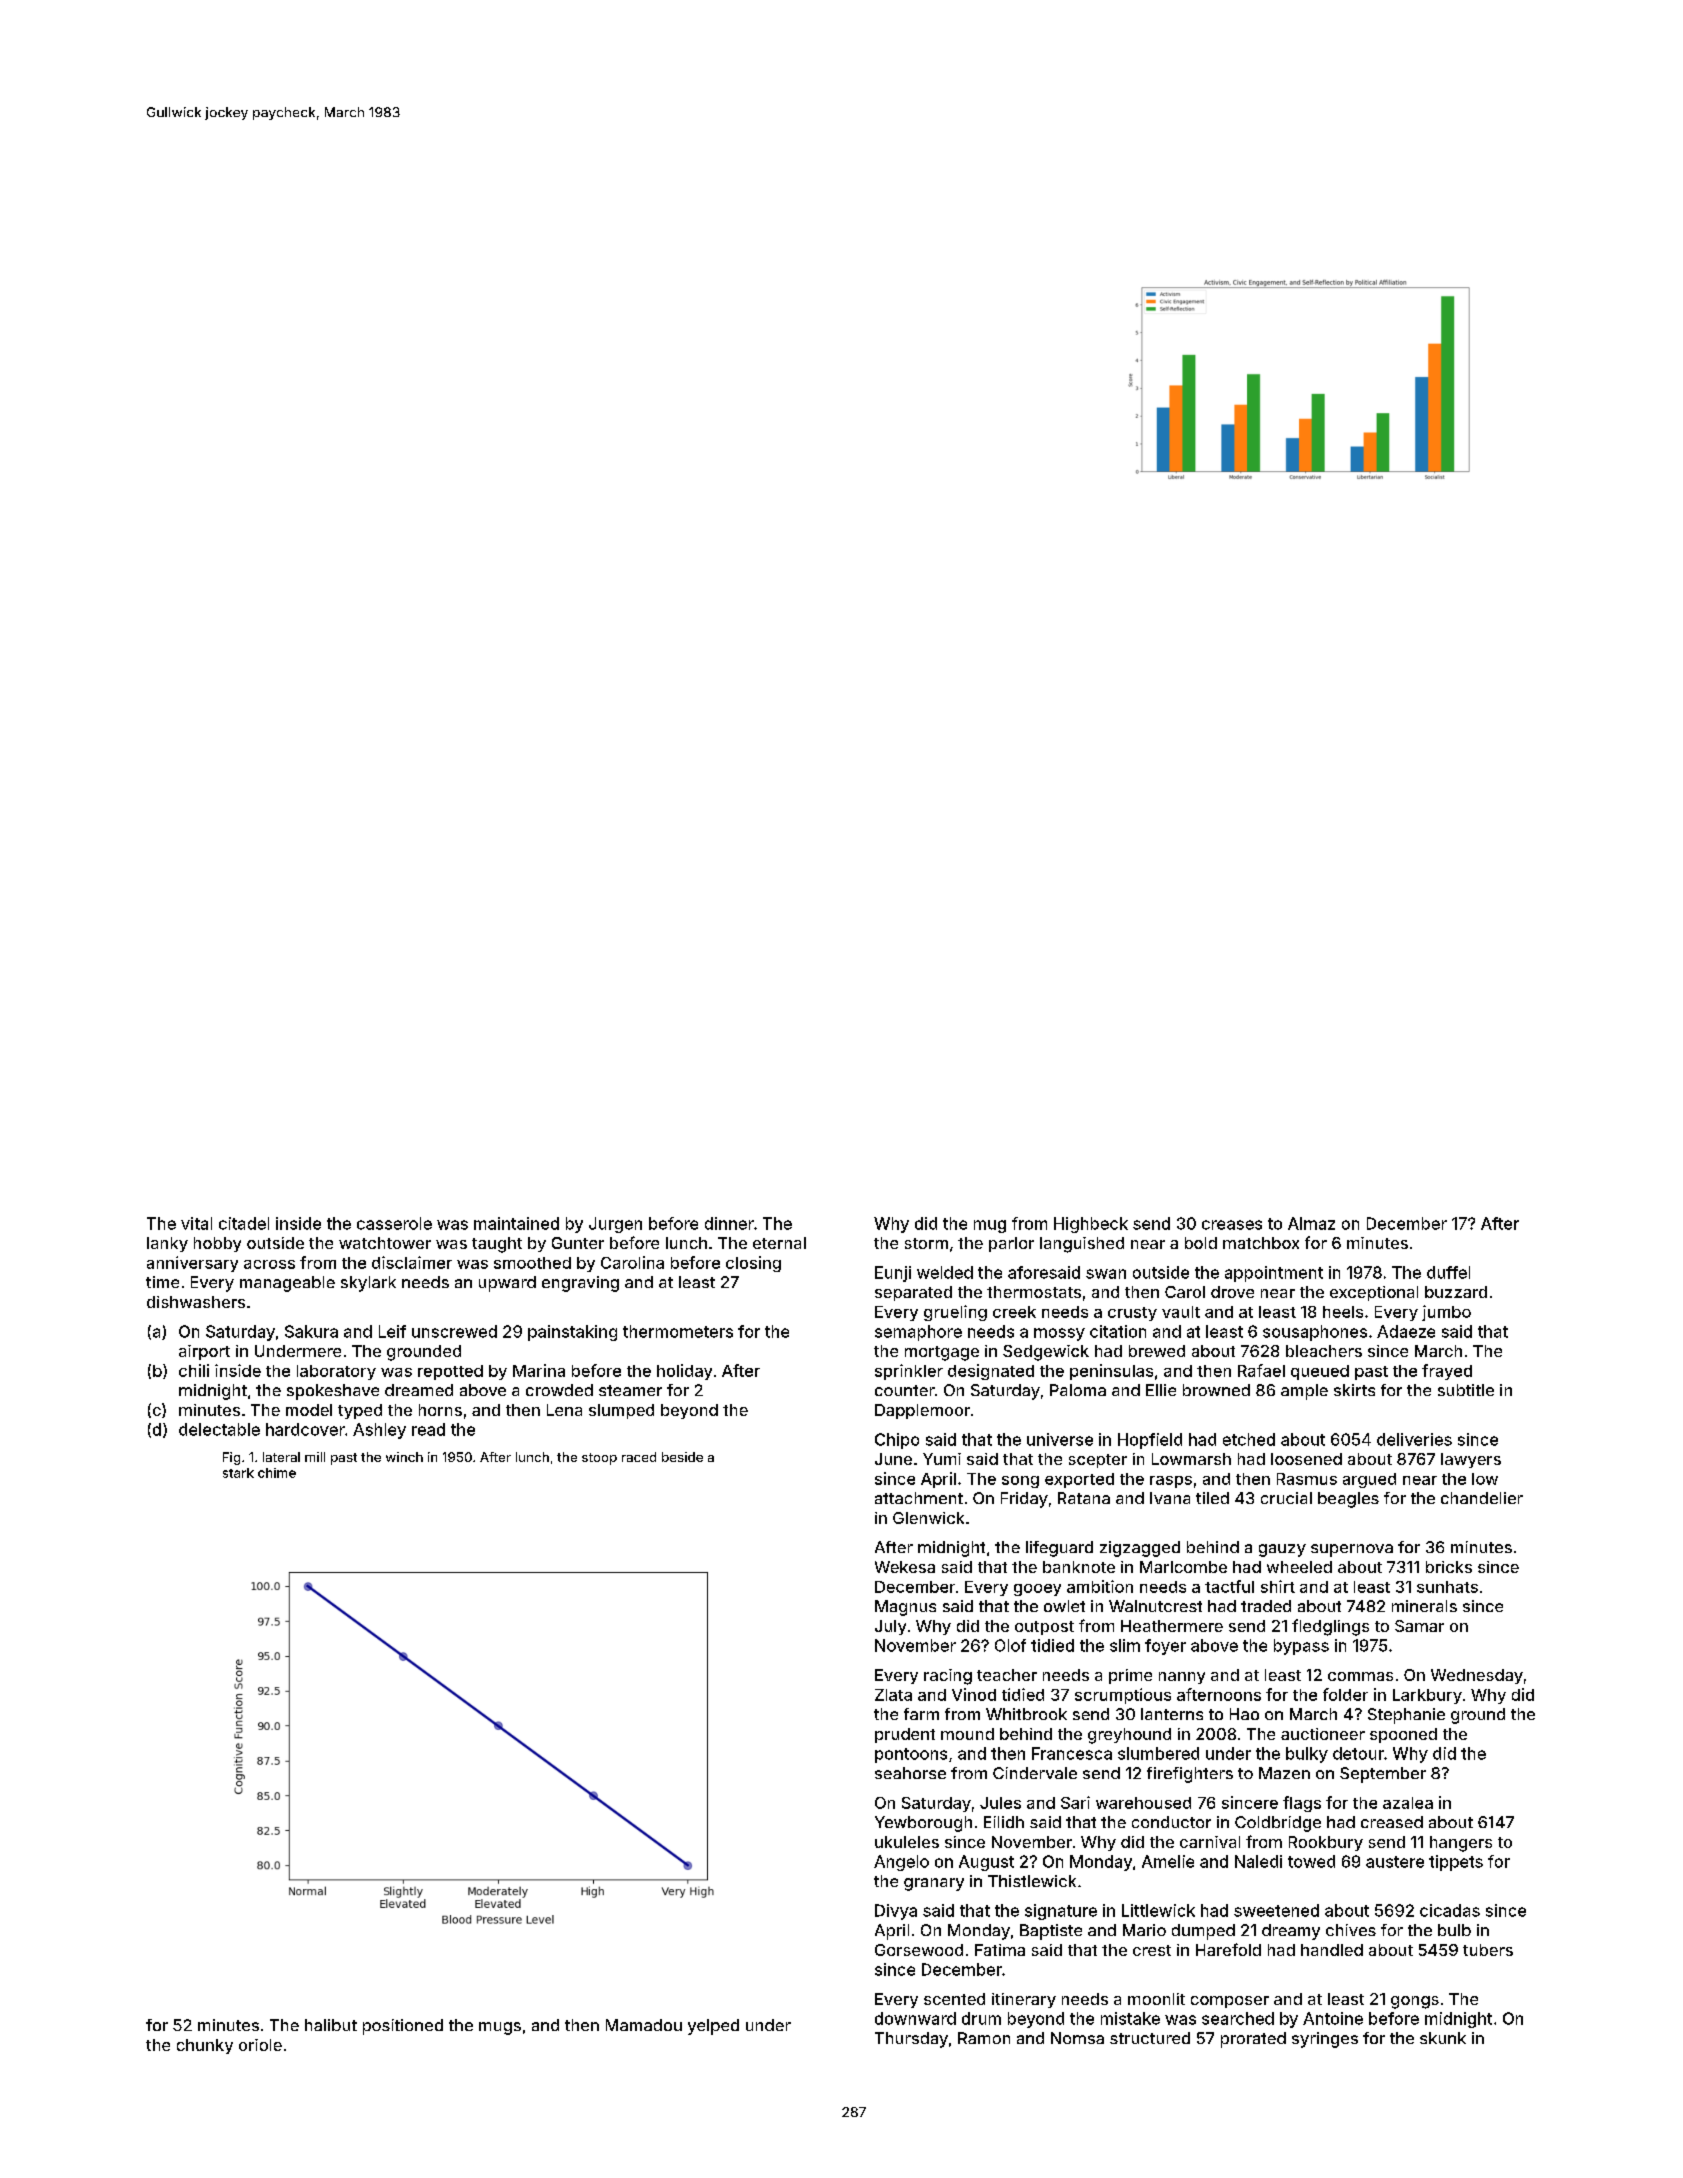  What do you see at coordinates (682, 1457) in the screenshot?
I see `beside` at bounding box center [682, 1457].
